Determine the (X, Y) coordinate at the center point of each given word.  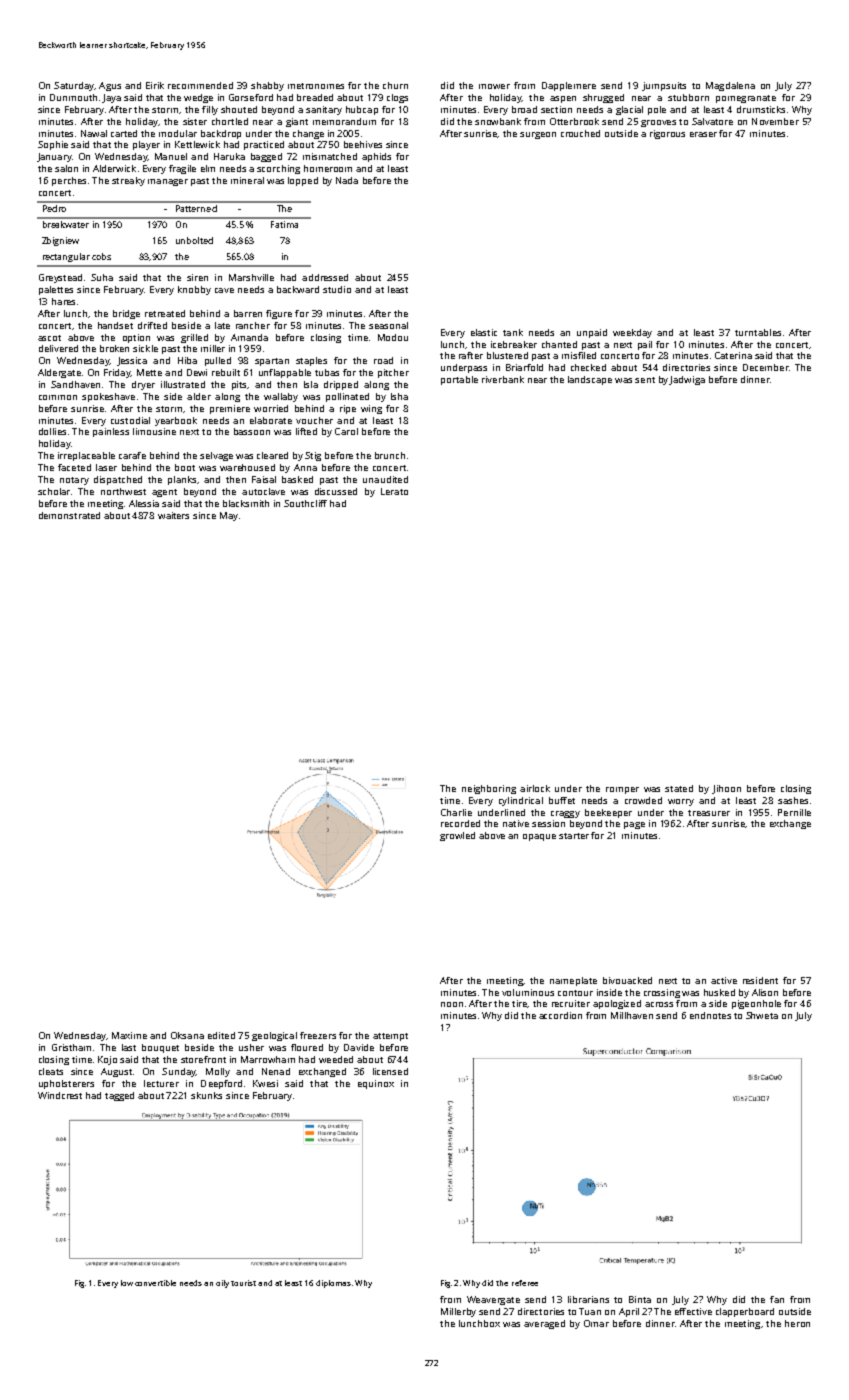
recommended (200, 85)
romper (622, 790)
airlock (535, 788)
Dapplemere (569, 86)
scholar (54, 491)
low (127, 1283)
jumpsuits (664, 86)
